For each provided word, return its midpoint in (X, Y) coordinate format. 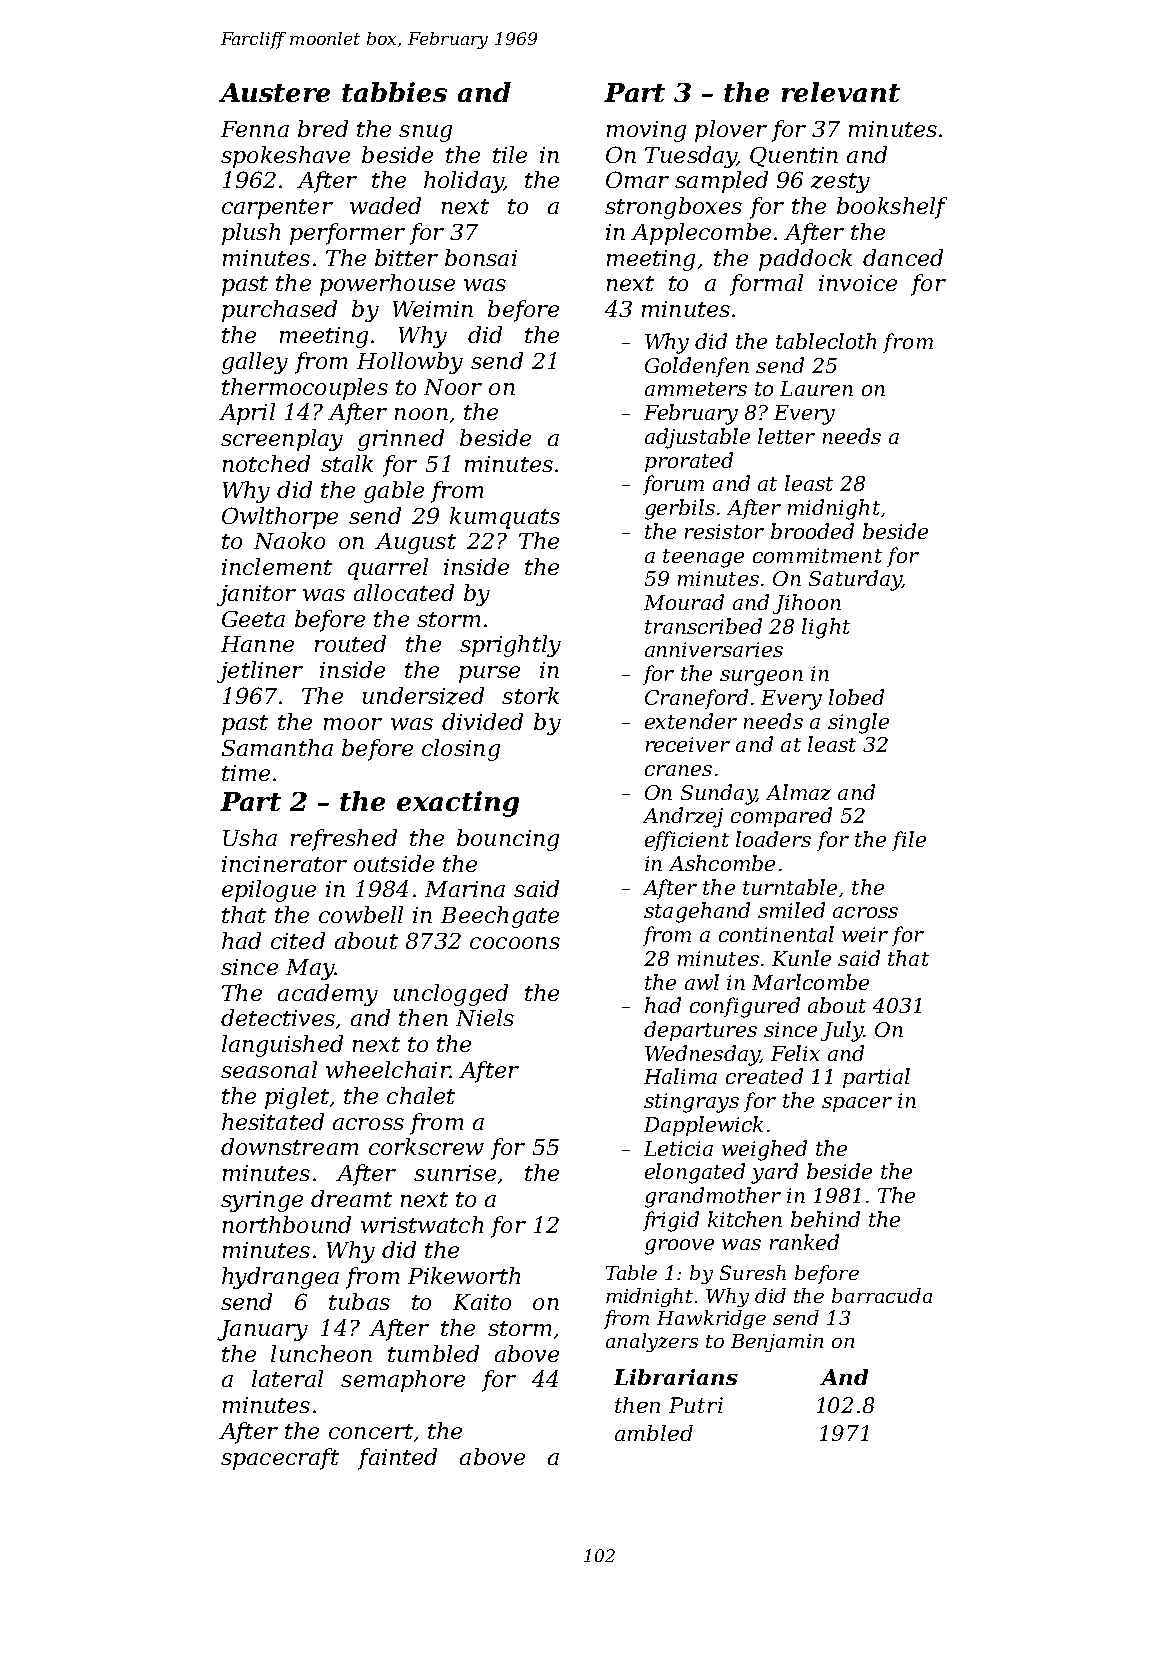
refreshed (344, 840)
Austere (274, 92)
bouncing (508, 840)
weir (865, 934)
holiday (463, 182)
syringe (262, 1201)
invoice (858, 283)
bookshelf (892, 208)
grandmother (713, 1197)
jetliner (260, 672)
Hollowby (410, 363)
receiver (688, 744)
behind (825, 1219)
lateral (287, 1378)
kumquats (505, 518)
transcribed (703, 626)
